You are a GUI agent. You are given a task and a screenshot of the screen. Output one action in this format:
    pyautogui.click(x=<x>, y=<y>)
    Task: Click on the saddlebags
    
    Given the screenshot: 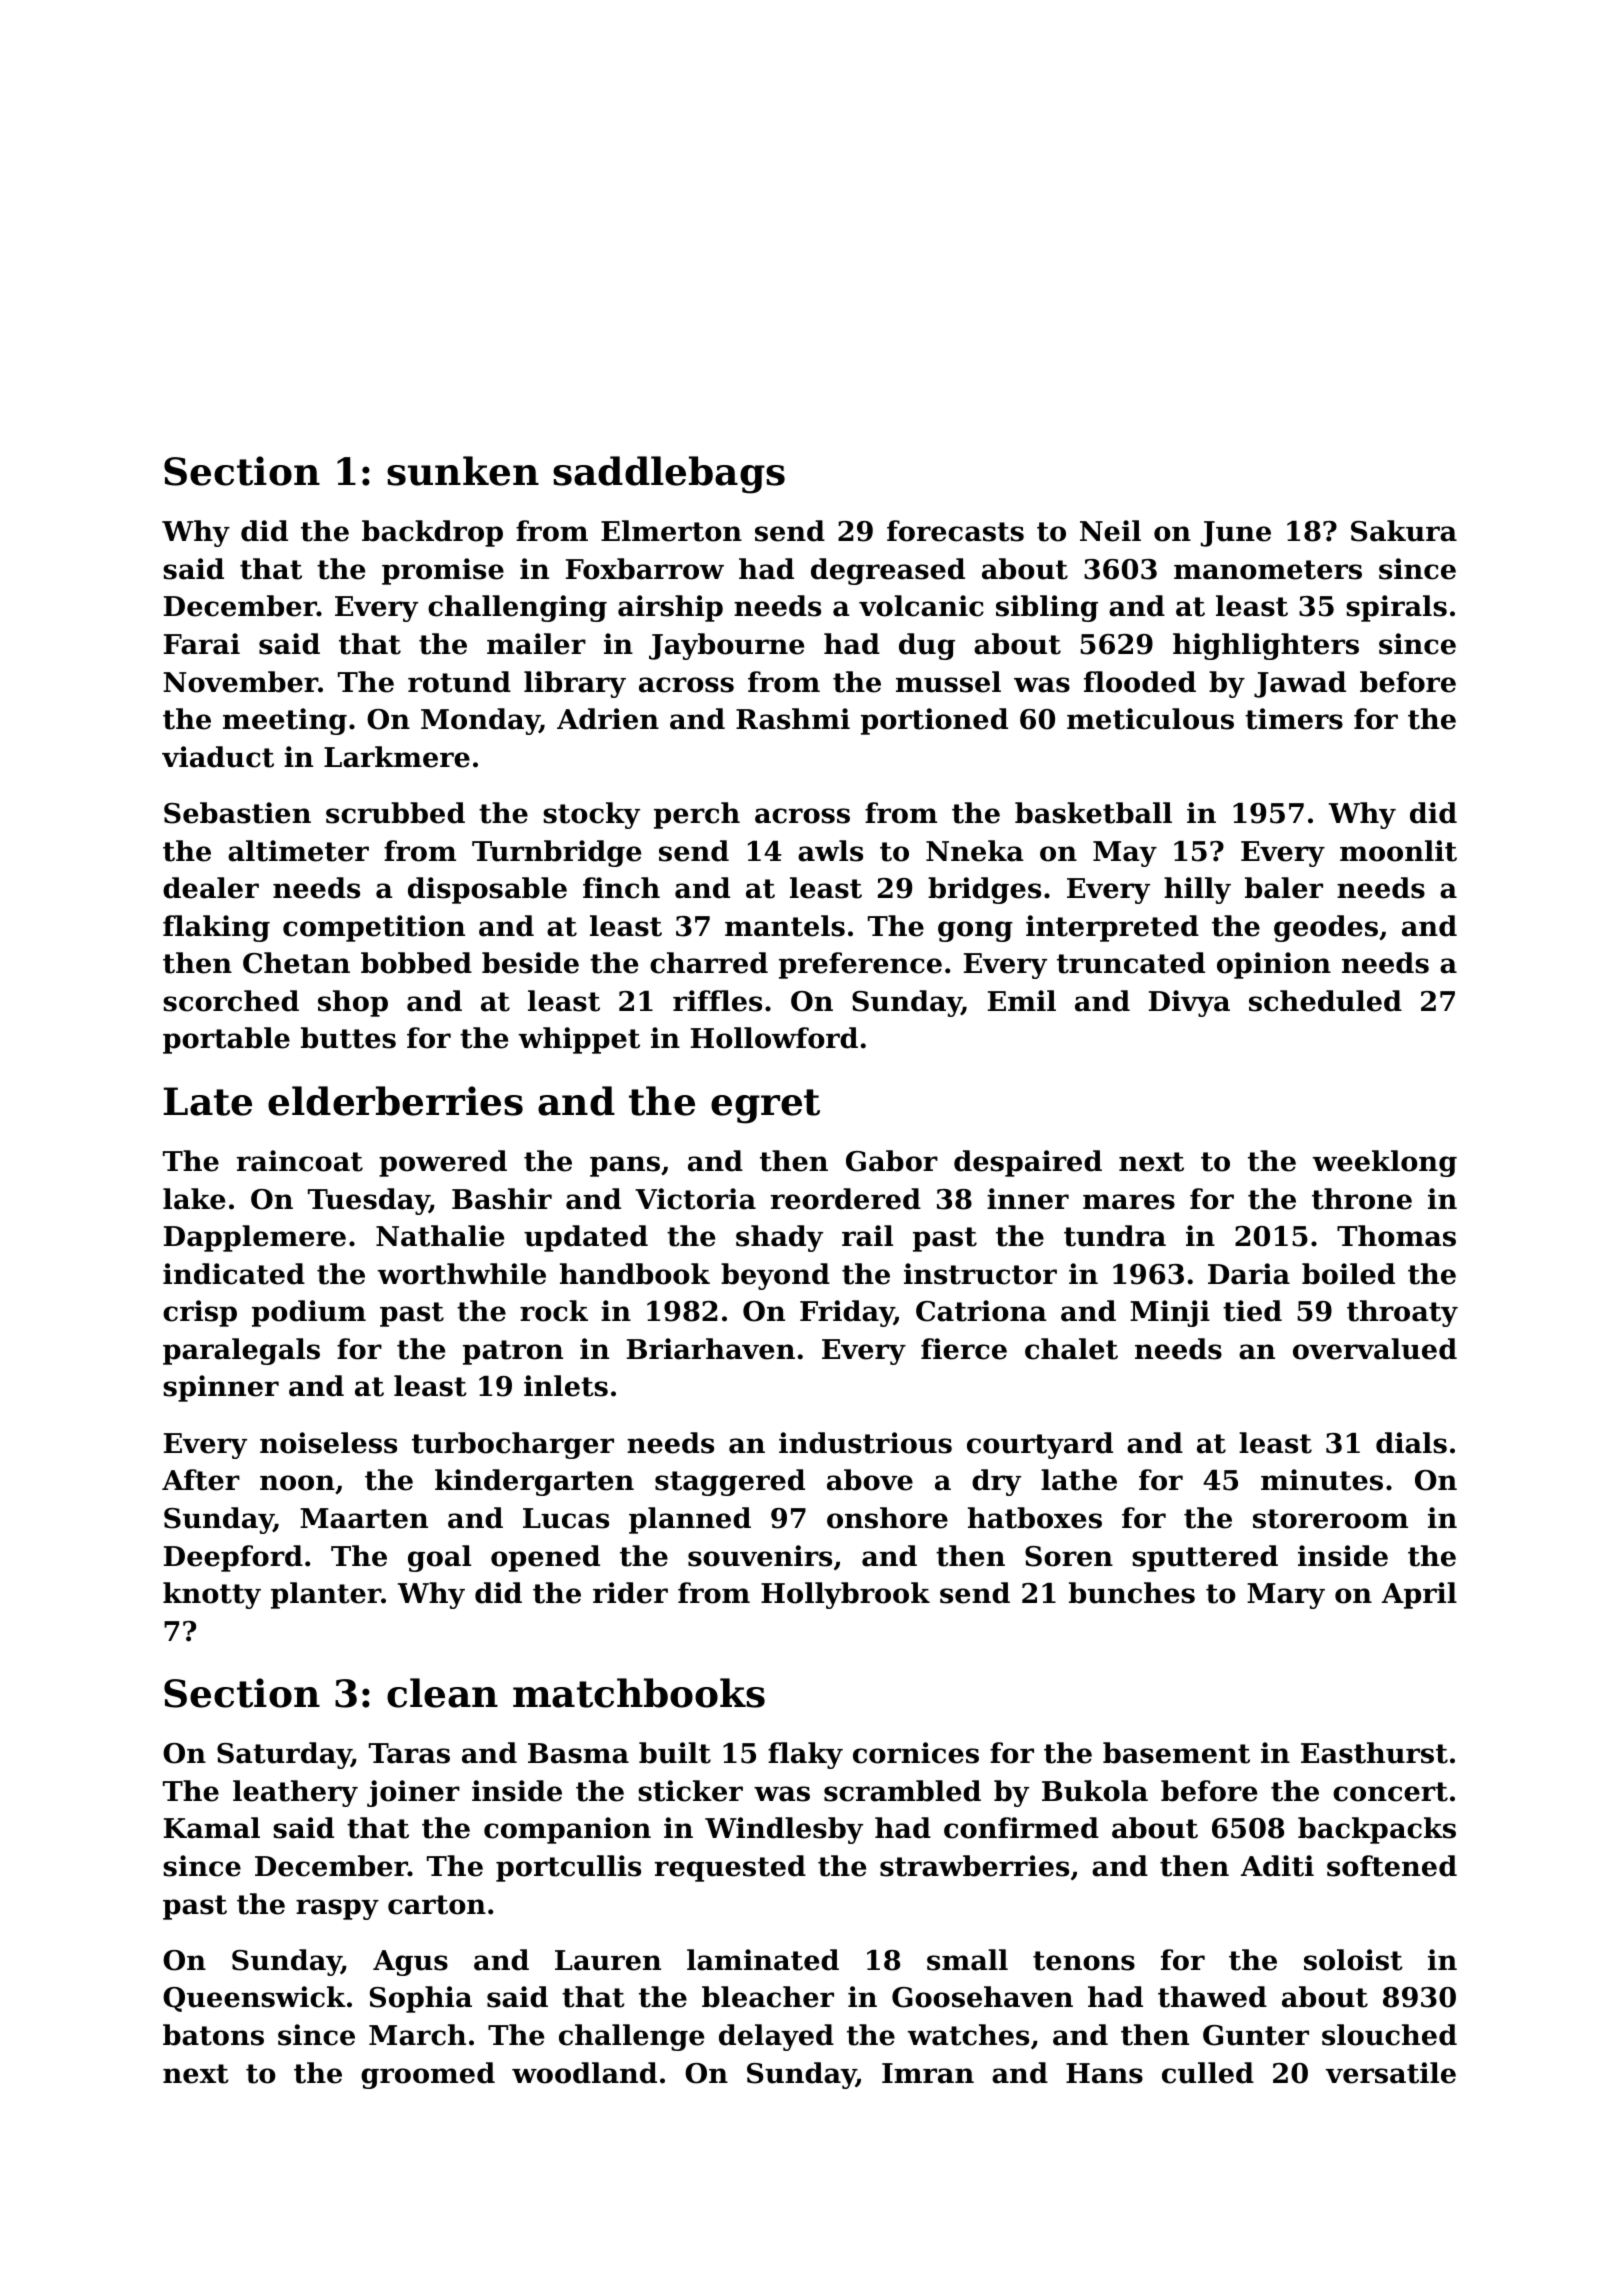 What is the action you would take?
    pyautogui.click(x=669, y=475)
